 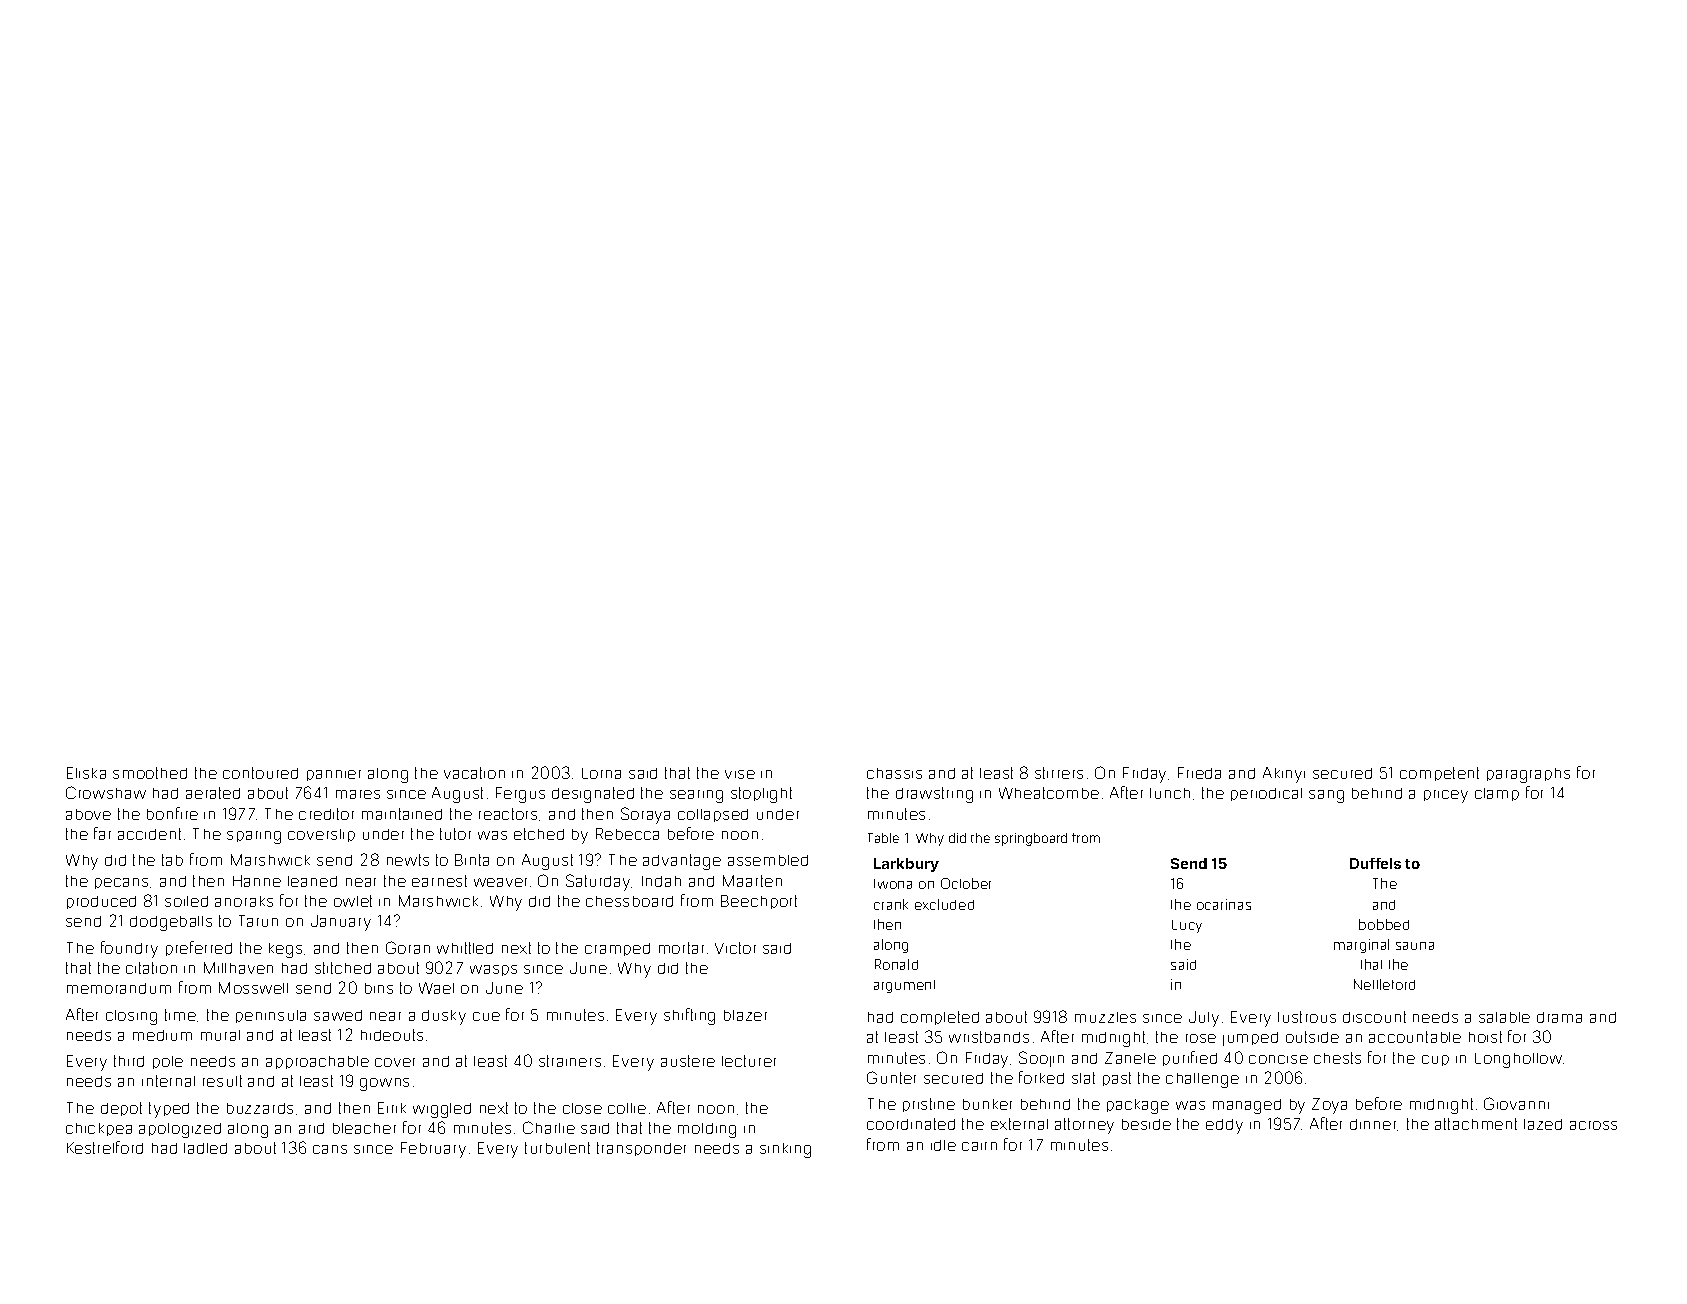 I want to click on ladled, so click(x=205, y=1148).
